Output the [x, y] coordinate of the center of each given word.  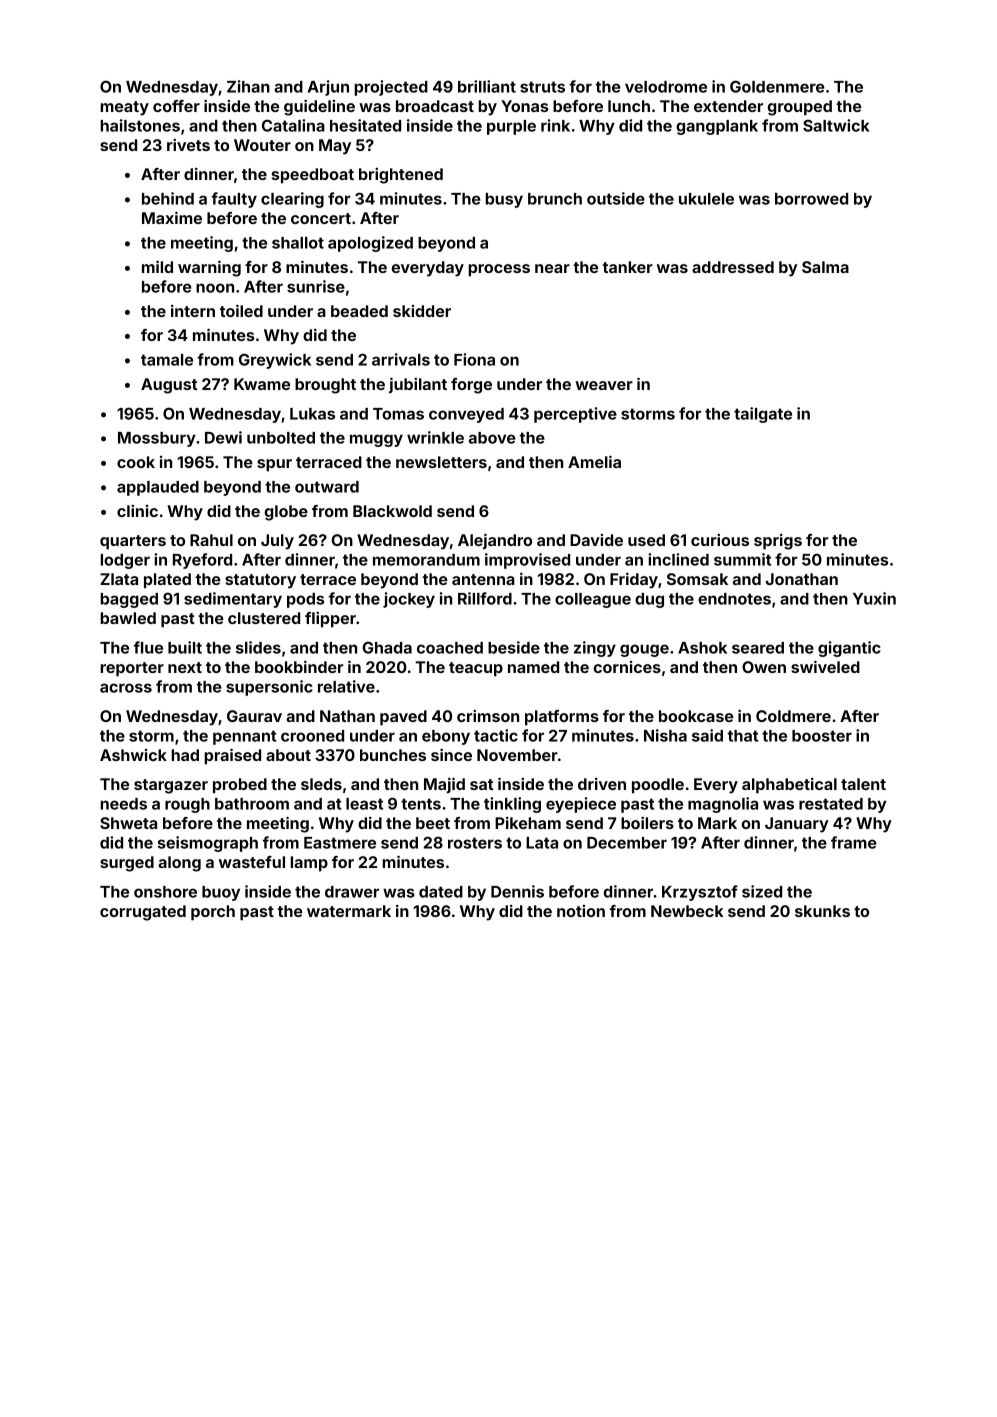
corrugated [143, 913]
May [335, 147]
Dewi [223, 437]
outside [616, 198]
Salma [825, 267]
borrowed [811, 199]
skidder [422, 311]
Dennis [517, 891]
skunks [822, 911]
